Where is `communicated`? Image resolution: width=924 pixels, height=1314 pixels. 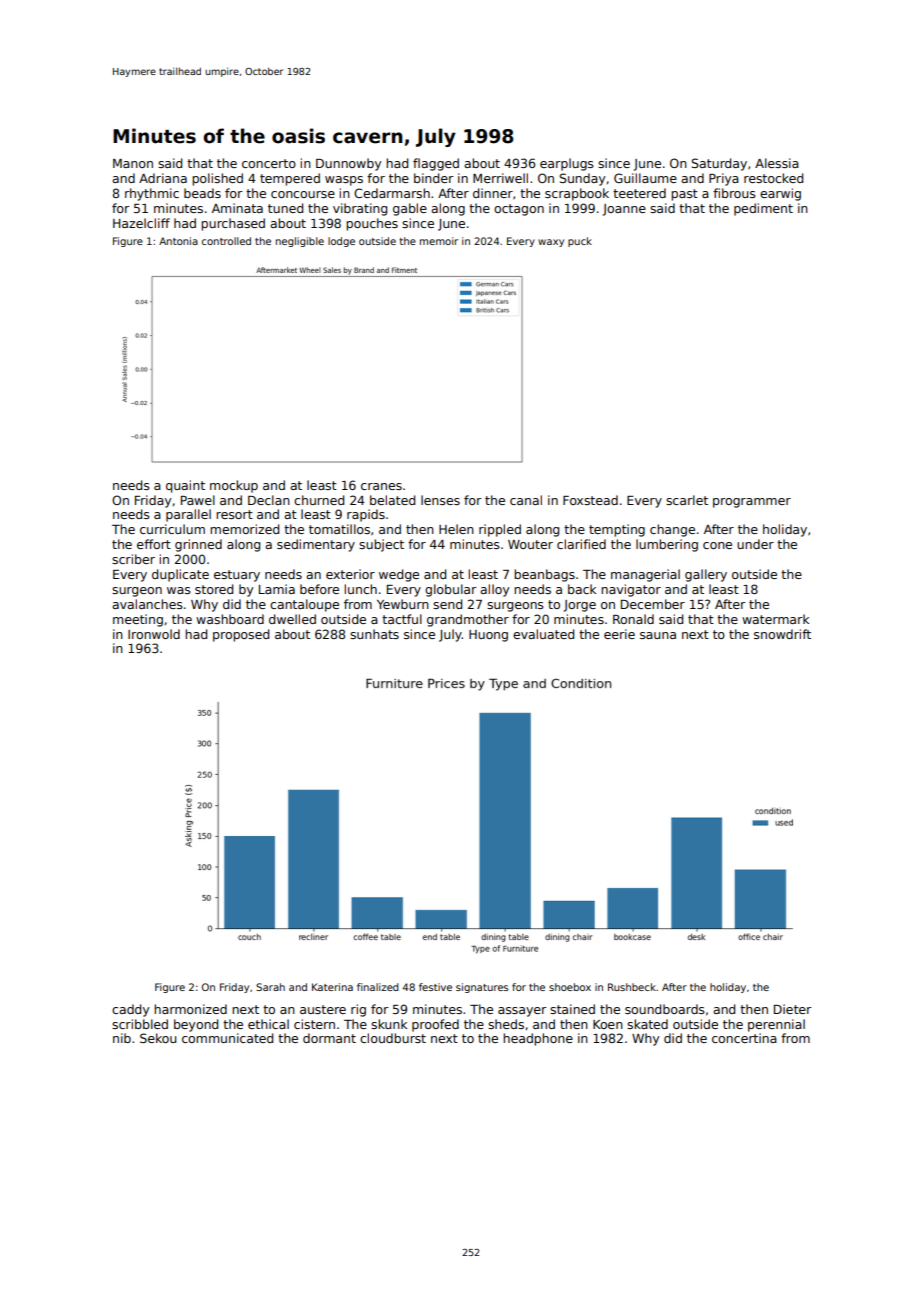 communicated is located at coordinates (227, 1038).
